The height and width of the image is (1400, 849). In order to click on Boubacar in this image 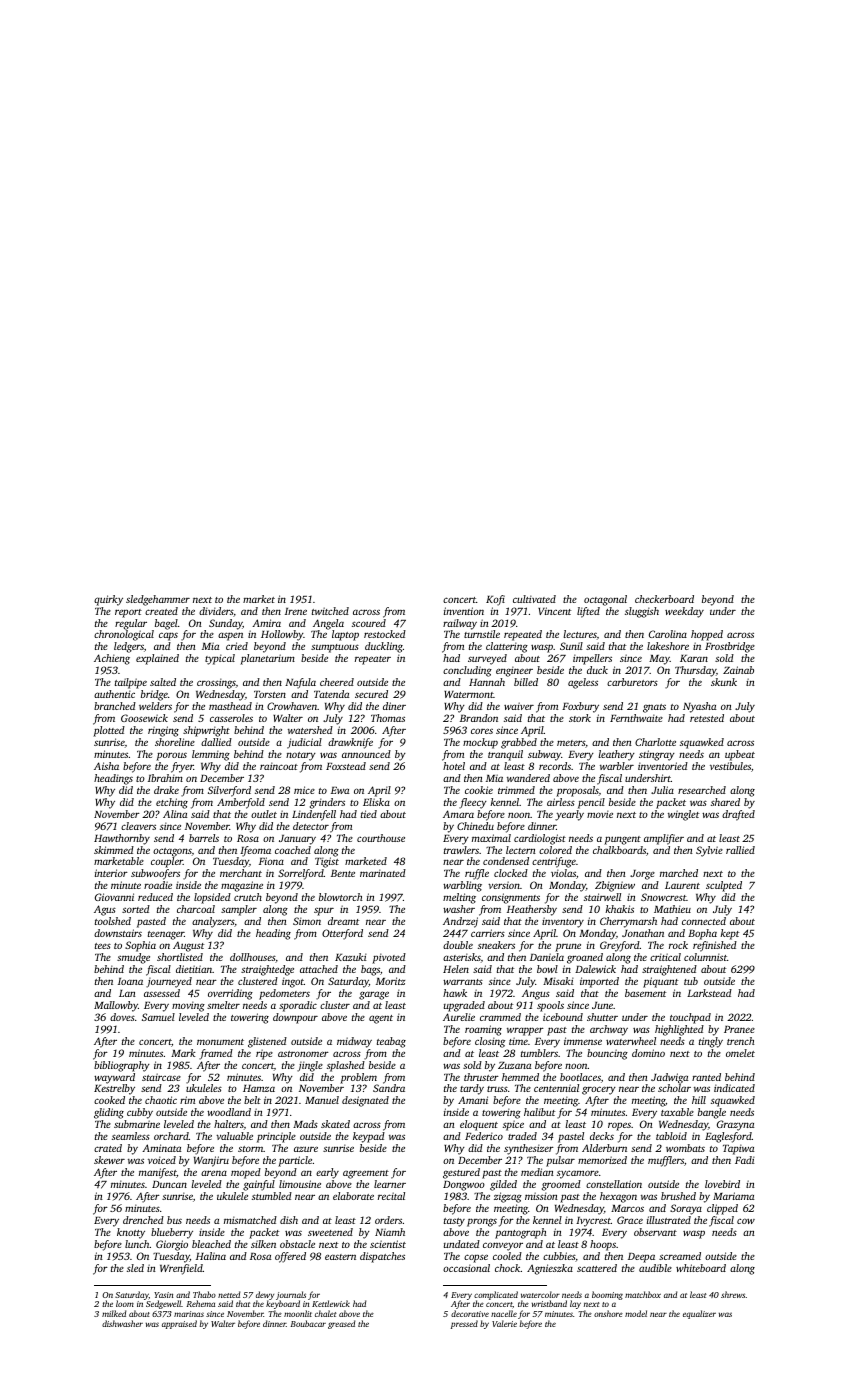, I will do `click(308, 1323)`.
